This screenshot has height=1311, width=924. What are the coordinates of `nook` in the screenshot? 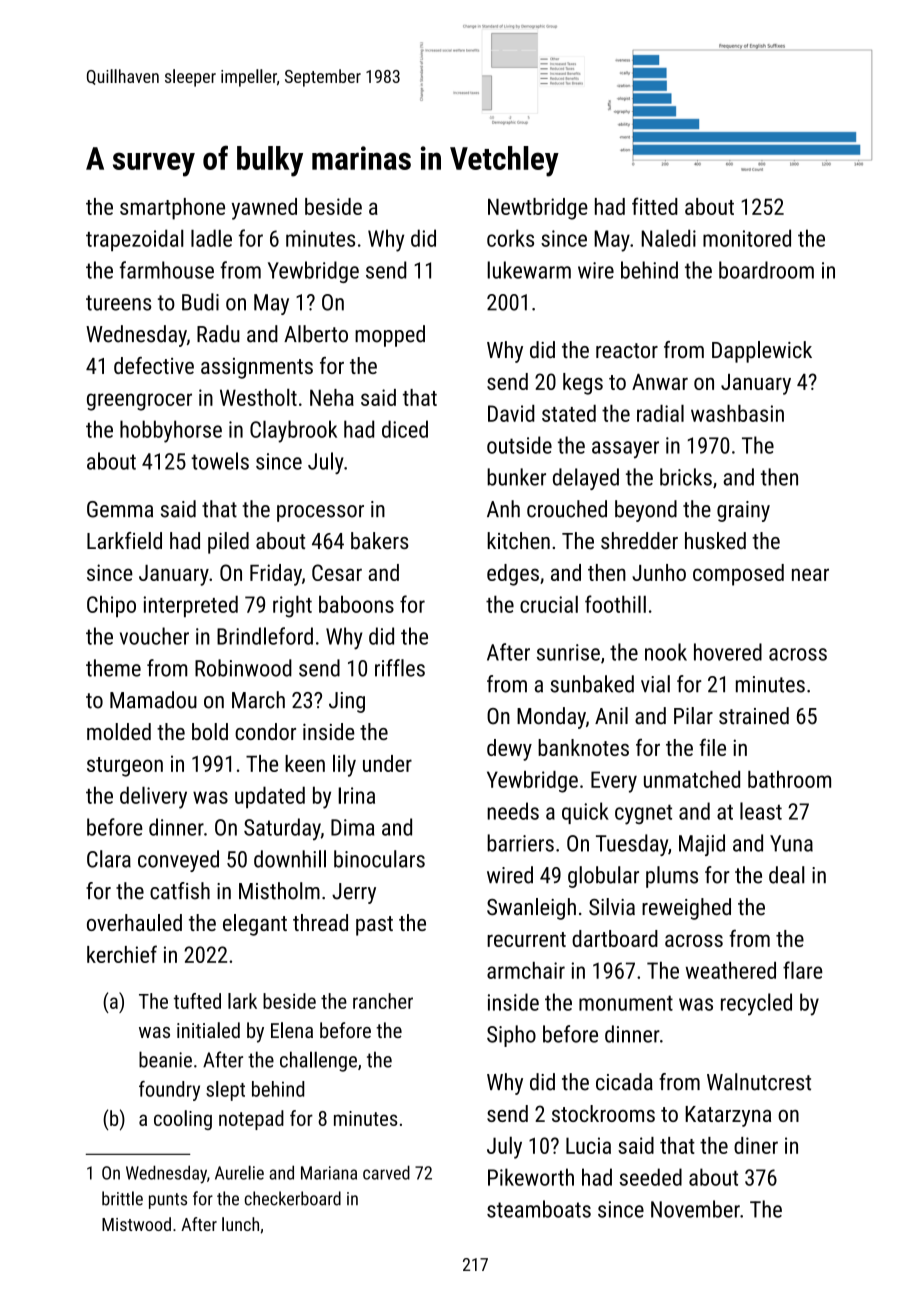 It's located at (666, 652).
